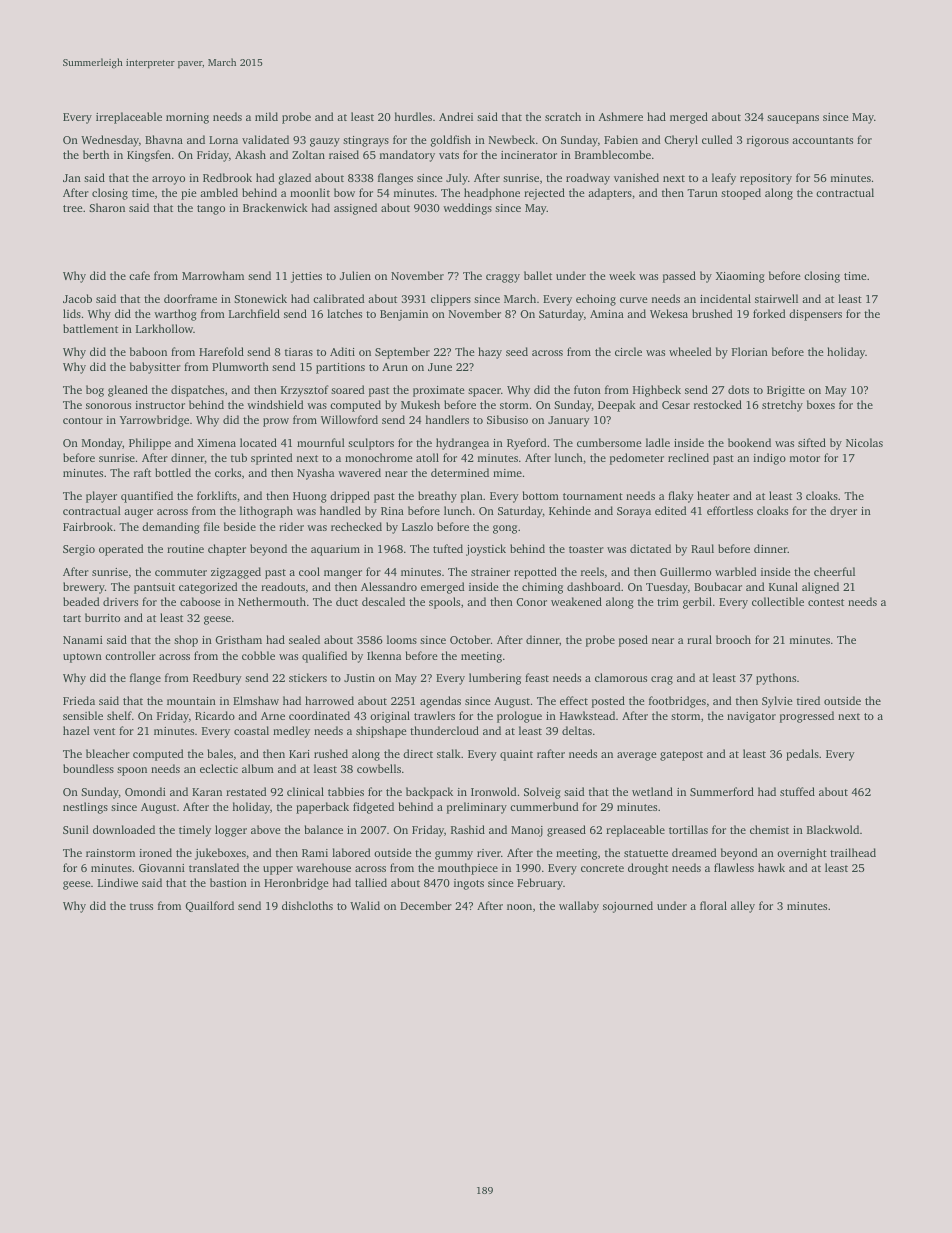 This document has width=952, height=1233. I want to click on lids, so click(72, 313).
